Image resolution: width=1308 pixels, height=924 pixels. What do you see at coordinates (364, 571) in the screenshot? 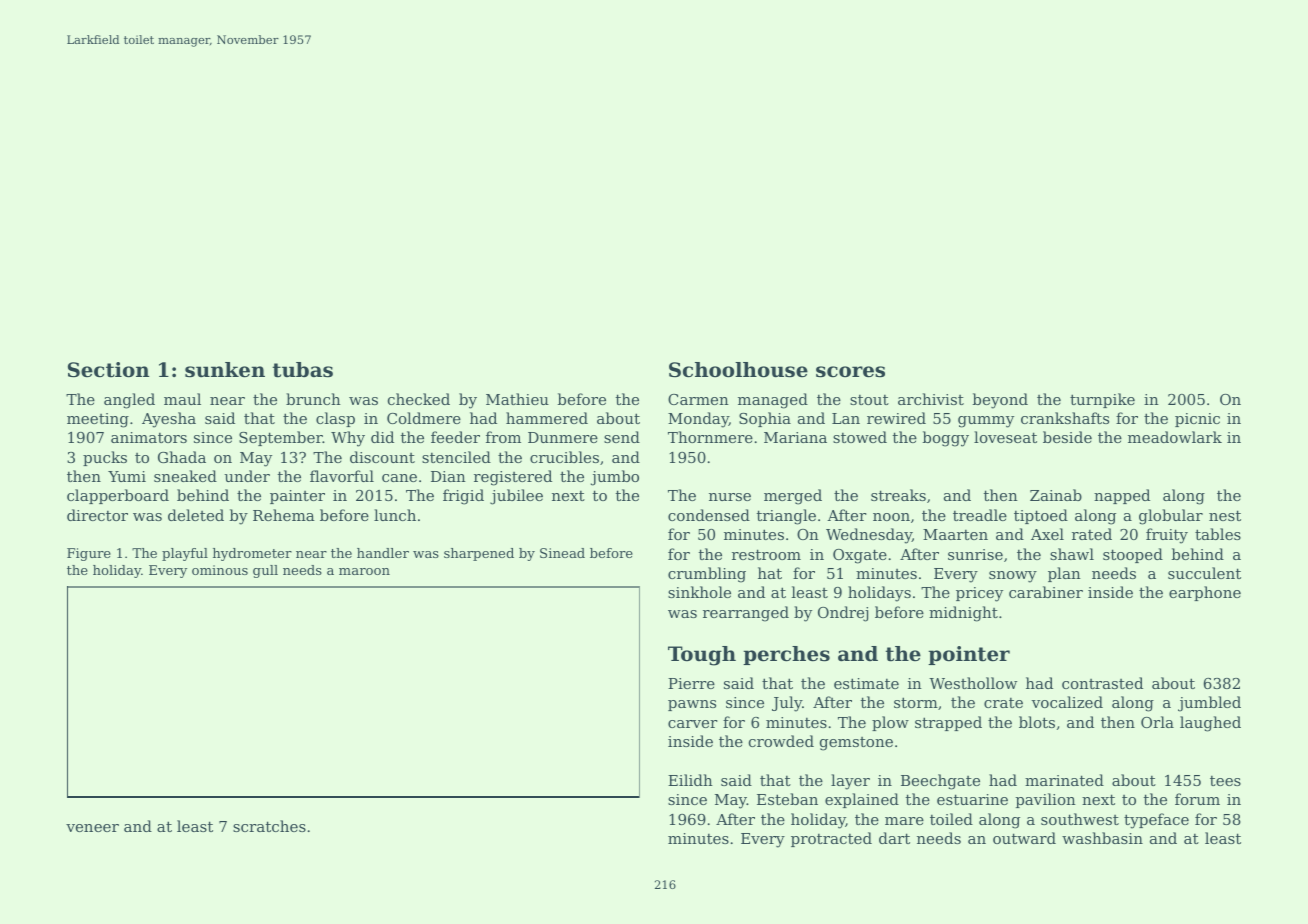
I see `maroon` at bounding box center [364, 571].
